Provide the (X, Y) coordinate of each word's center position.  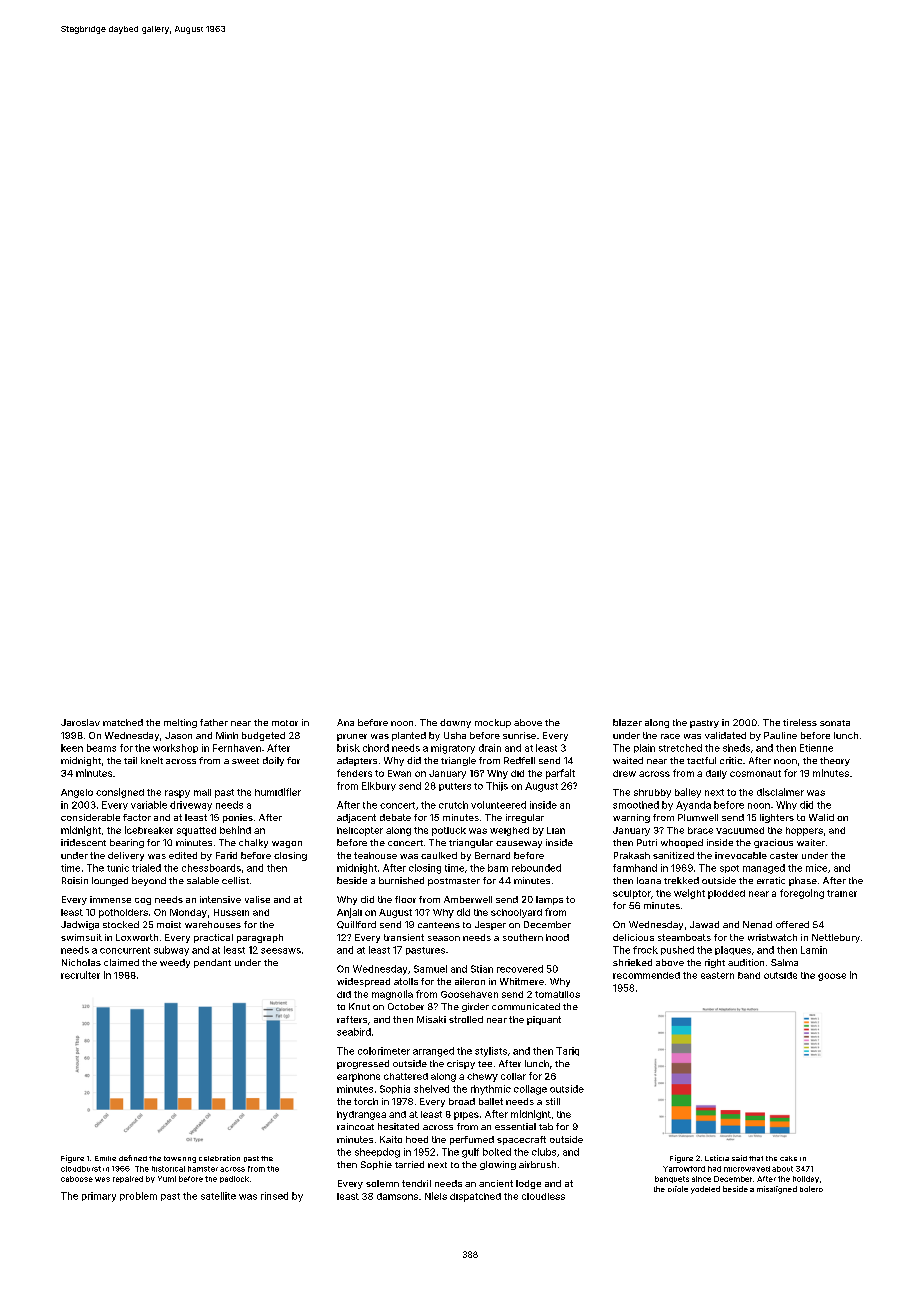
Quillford (356, 925)
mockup (493, 723)
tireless (800, 722)
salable (203, 880)
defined (133, 1158)
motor (285, 723)
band (749, 975)
